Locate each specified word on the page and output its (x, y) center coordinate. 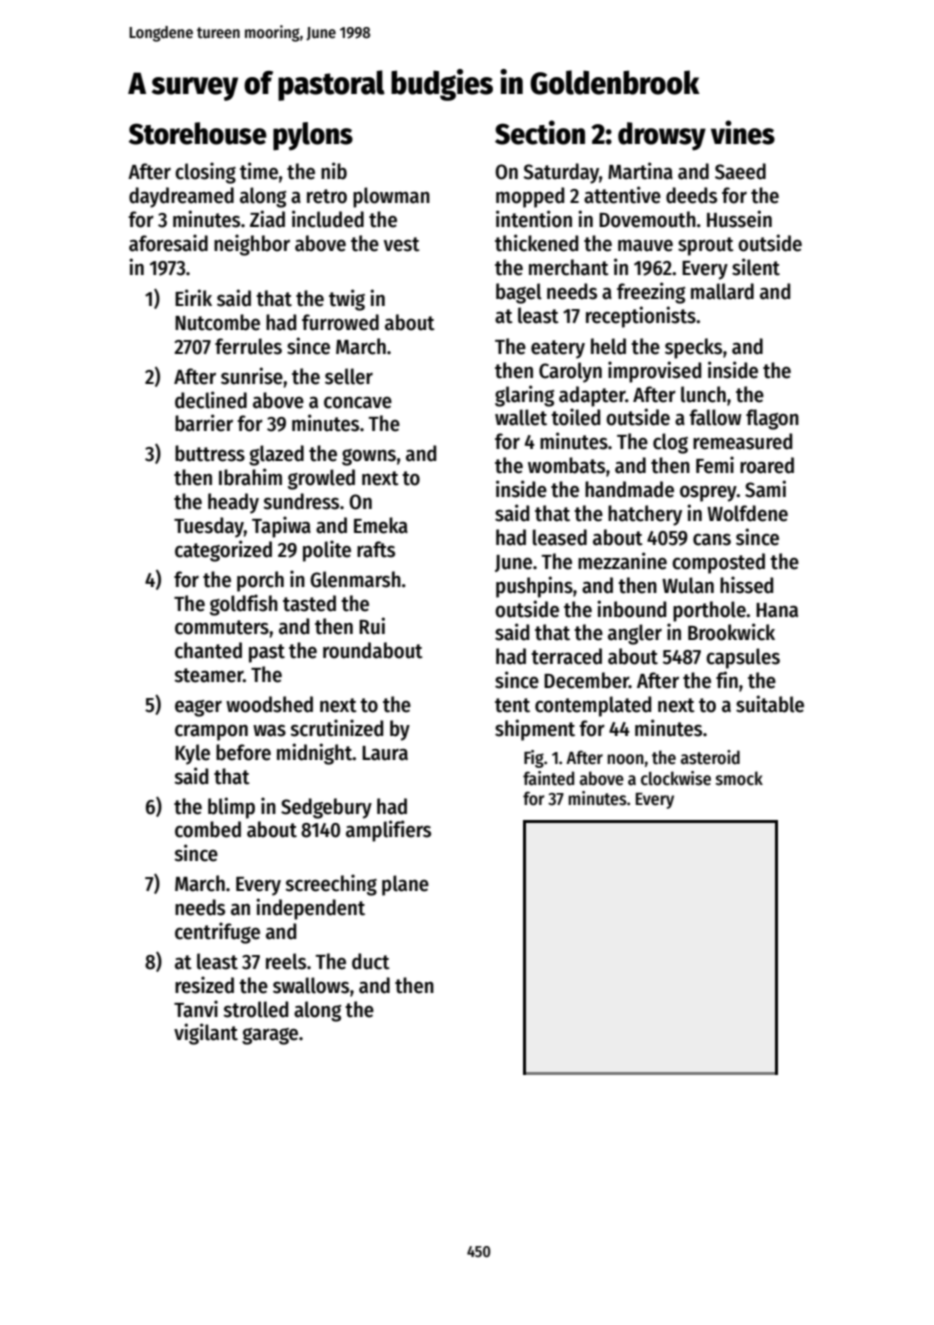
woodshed (269, 704)
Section (540, 132)
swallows (311, 985)
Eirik (193, 297)
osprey (708, 493)
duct (371, 961)
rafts (376, 549)
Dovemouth (647, 219)
